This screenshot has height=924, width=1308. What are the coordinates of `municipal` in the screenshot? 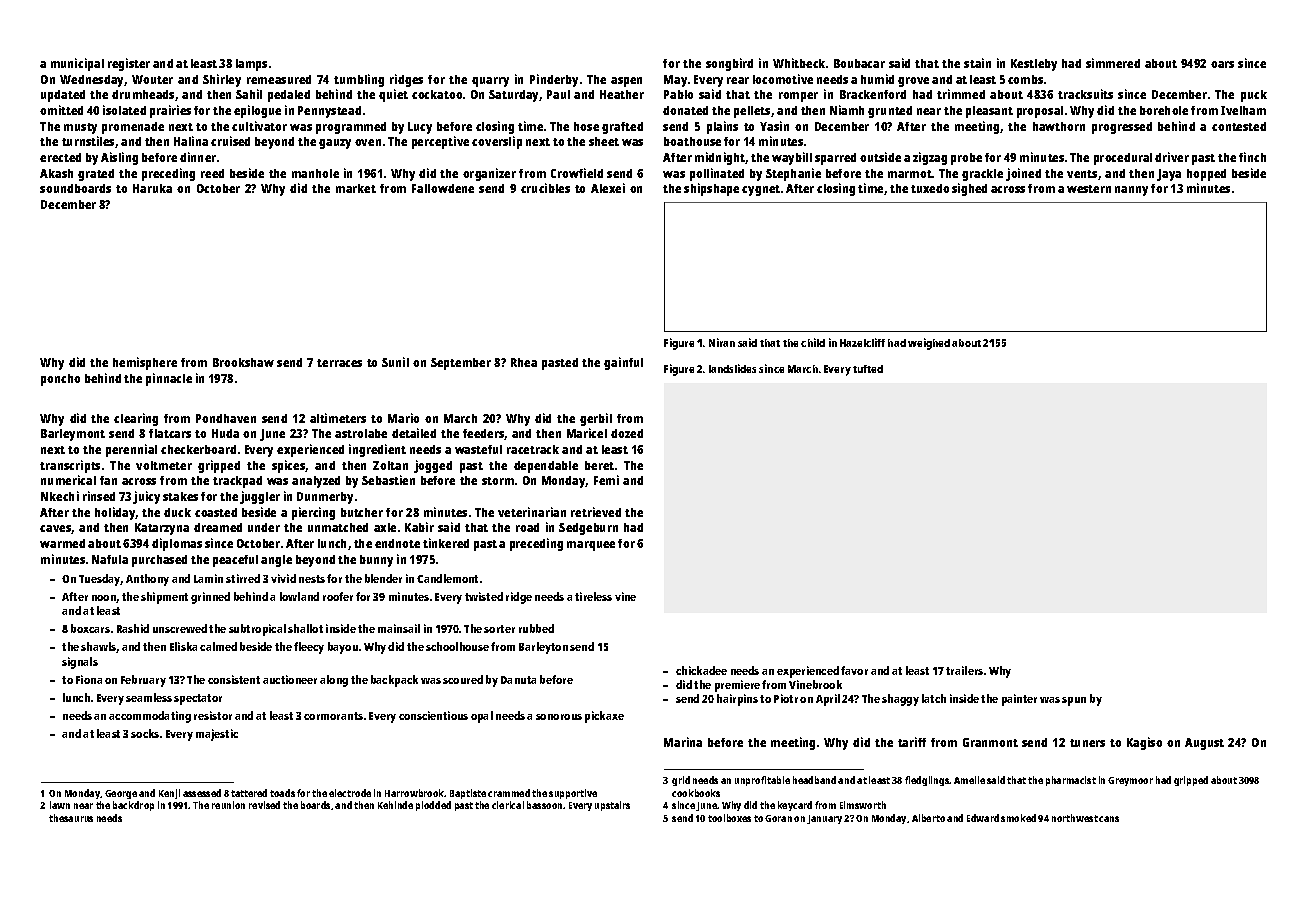 It's located at (77, 64).
